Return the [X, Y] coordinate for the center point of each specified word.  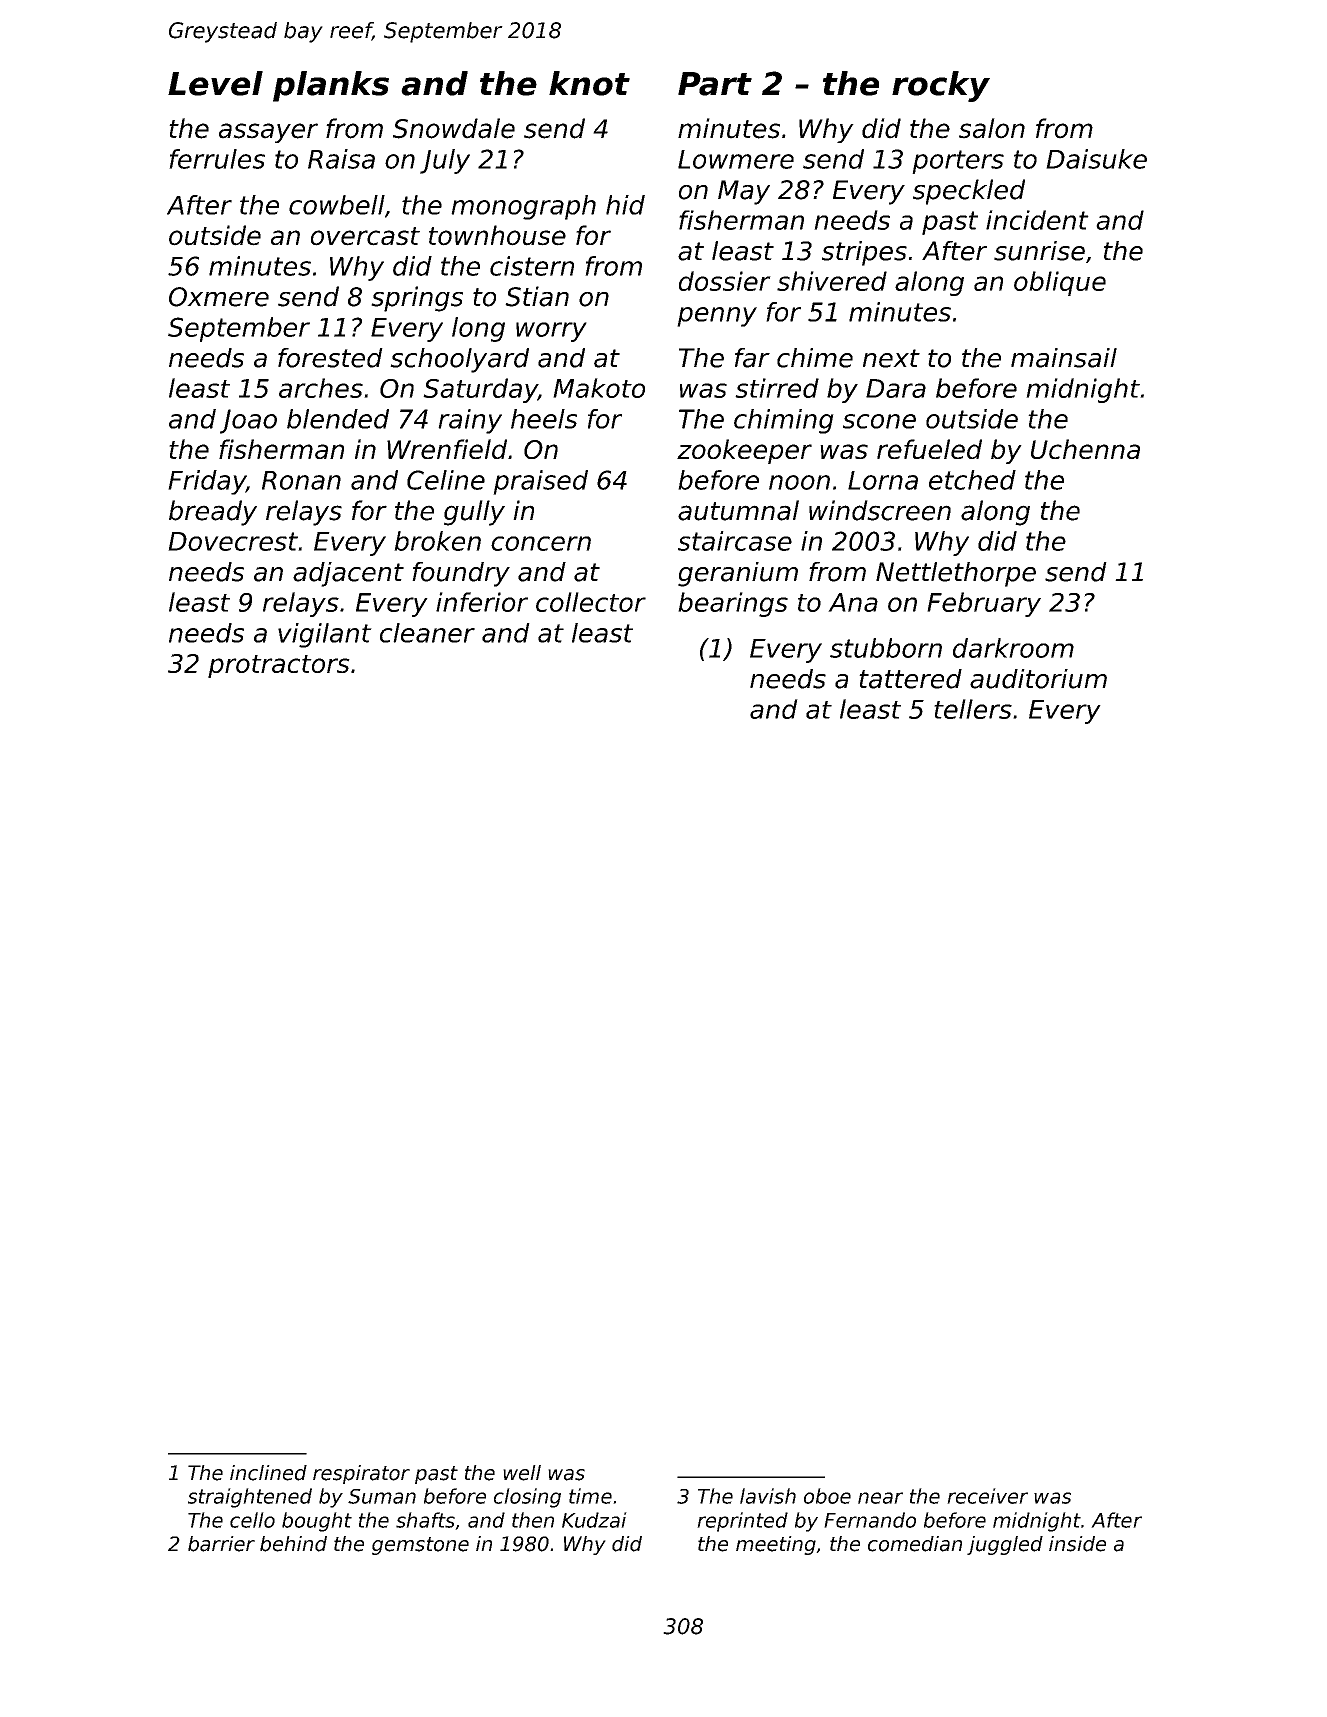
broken [437, 541]
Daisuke [1096, 159]
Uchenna [1085, 449]
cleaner [427, 633]
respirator [361, 1474]
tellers [973, 709]
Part [715, 84]
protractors [279, 666]
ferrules [217, 159]
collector [591, 602]
